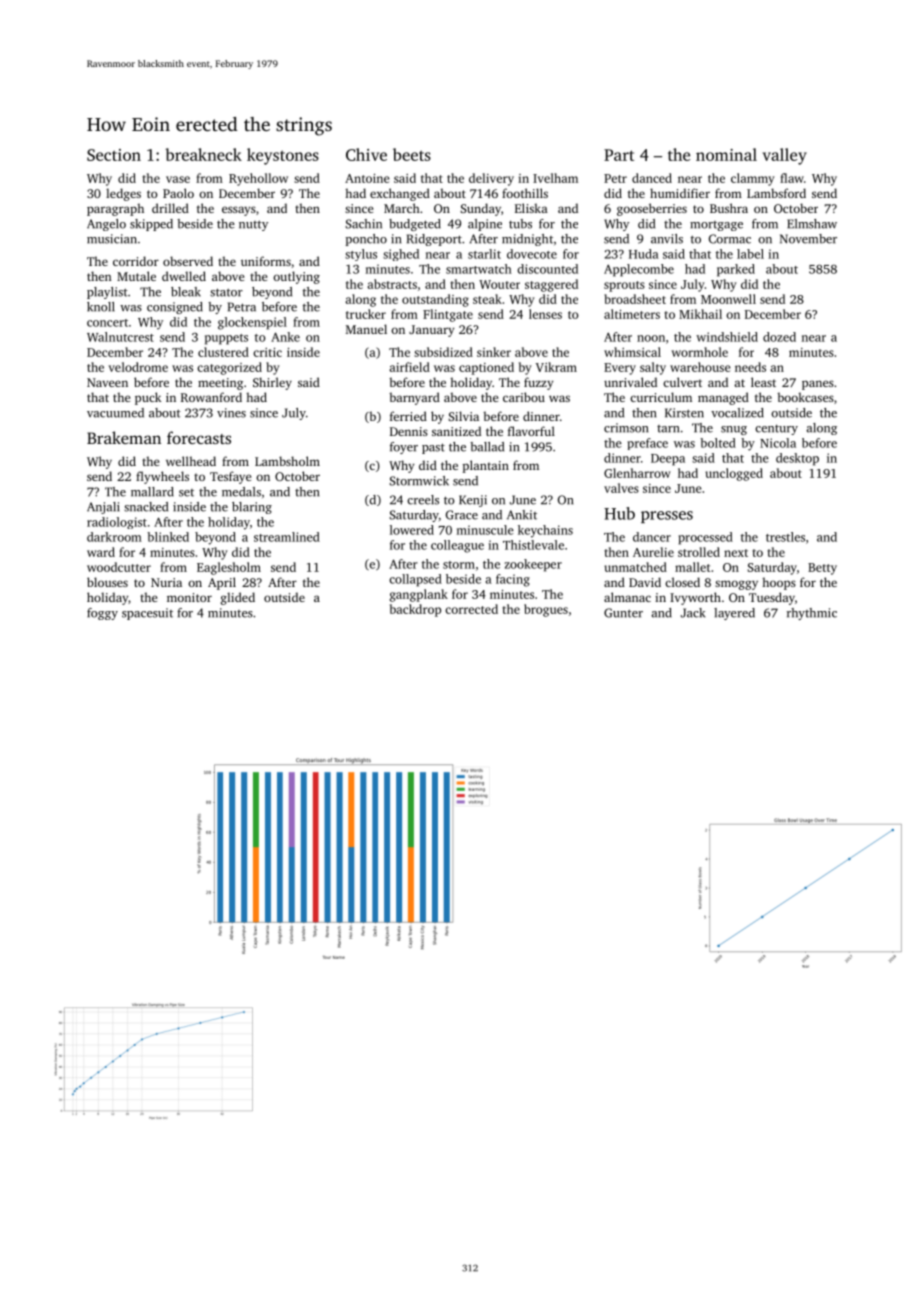 Image resolution: width=924 pixels, height=1308 pixels. What do you see at coordinates (114, 155) in the screenshot?
I see `Section` at bounding box center [114, 155].
